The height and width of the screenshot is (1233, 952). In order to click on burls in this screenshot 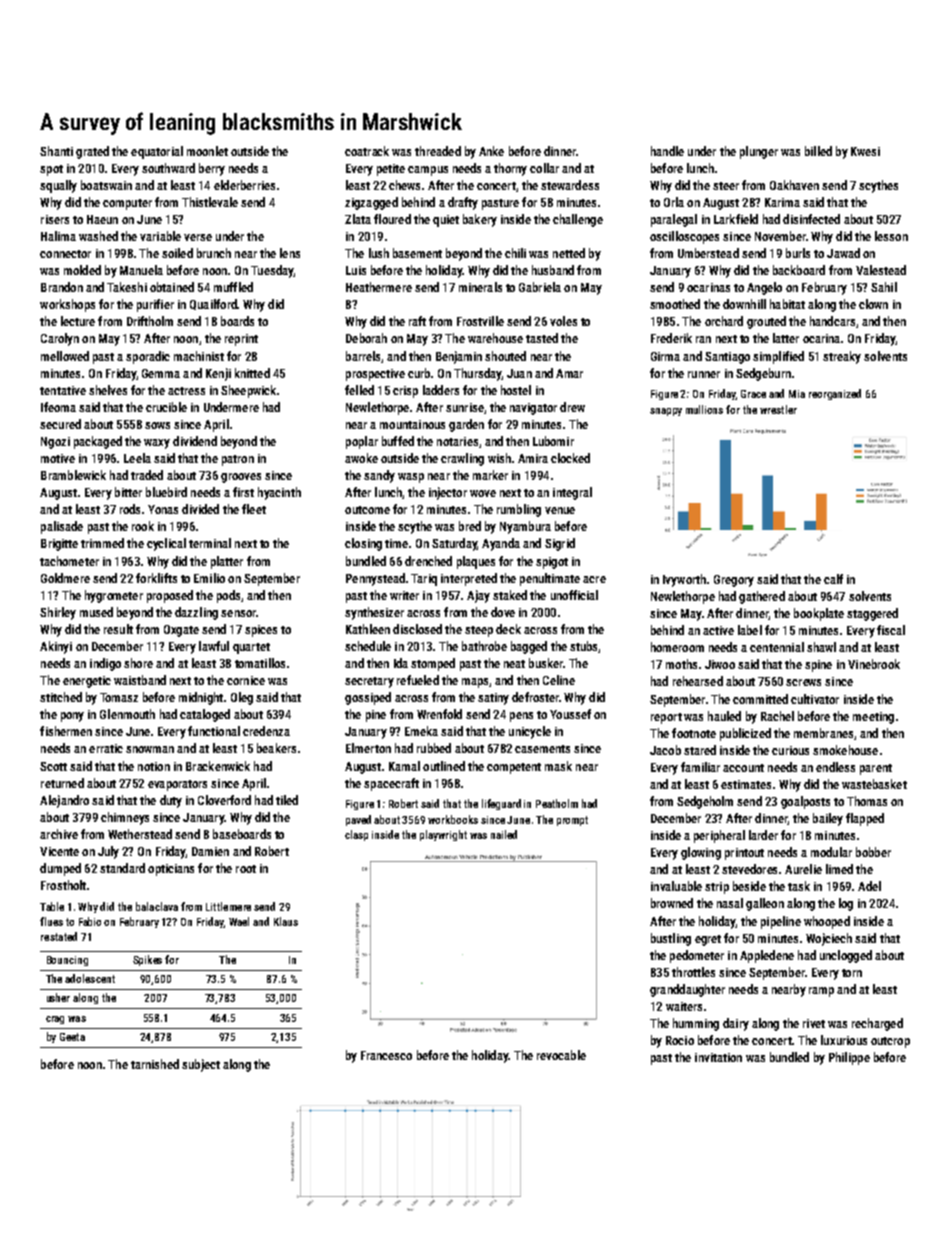, I will do `click(798, 253)`.
